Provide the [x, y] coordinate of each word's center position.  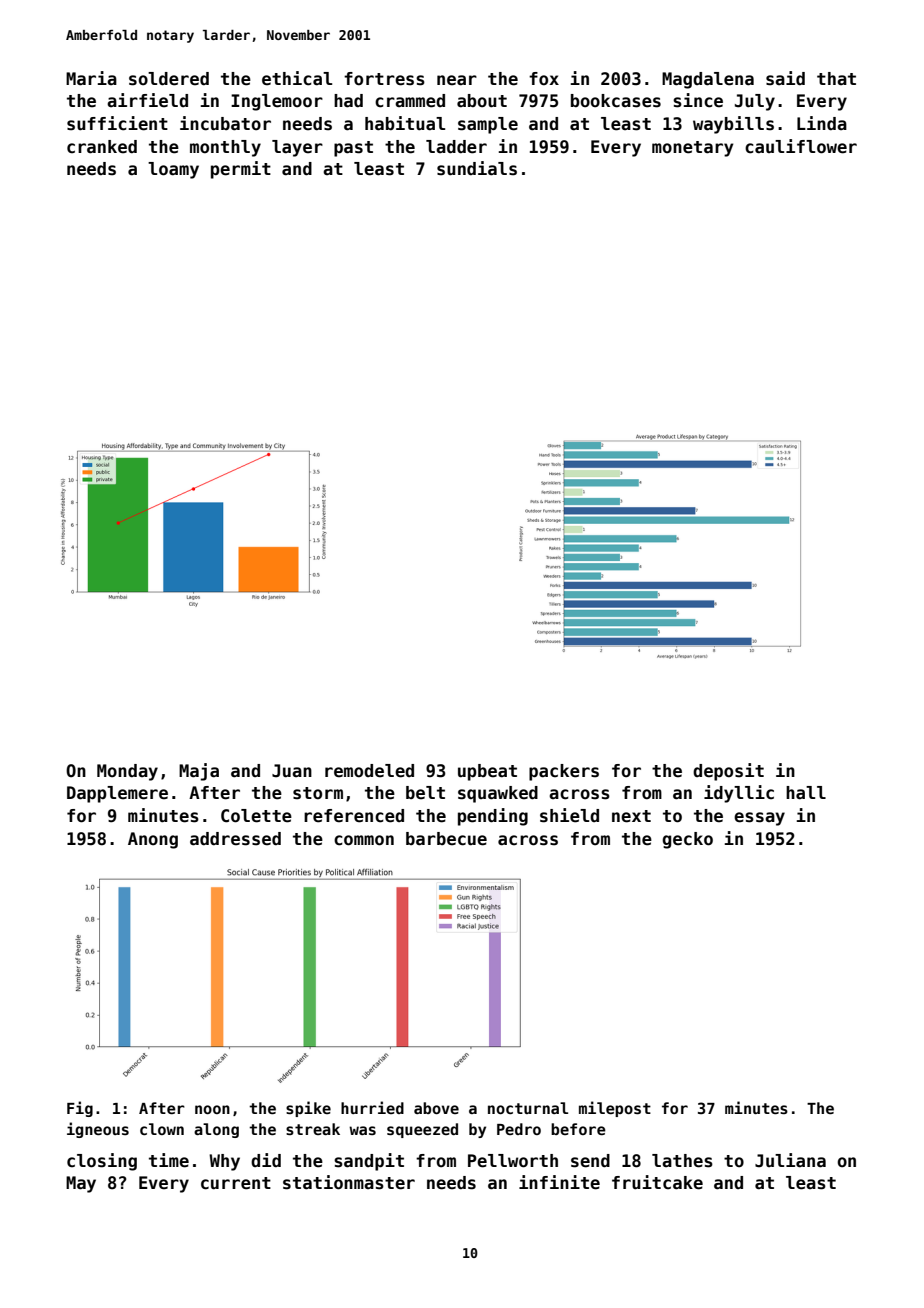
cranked [102, 147]
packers [564, 772]
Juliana [790, 1160]
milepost [615, 1109]
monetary [692, 149]
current [236, 1183]
